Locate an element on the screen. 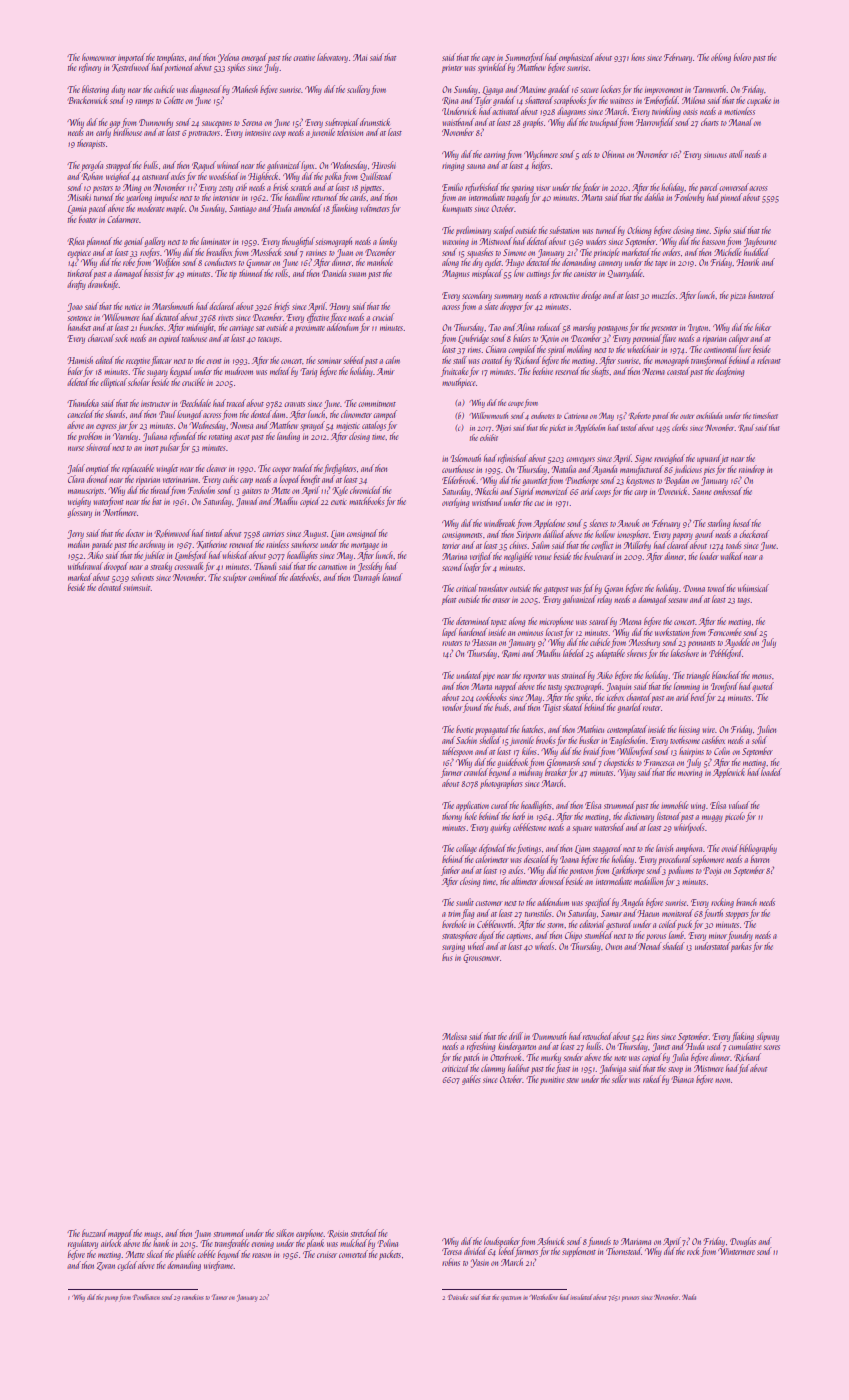 The image size is (849, 1400). camped is located at coordinates (385, 415).
